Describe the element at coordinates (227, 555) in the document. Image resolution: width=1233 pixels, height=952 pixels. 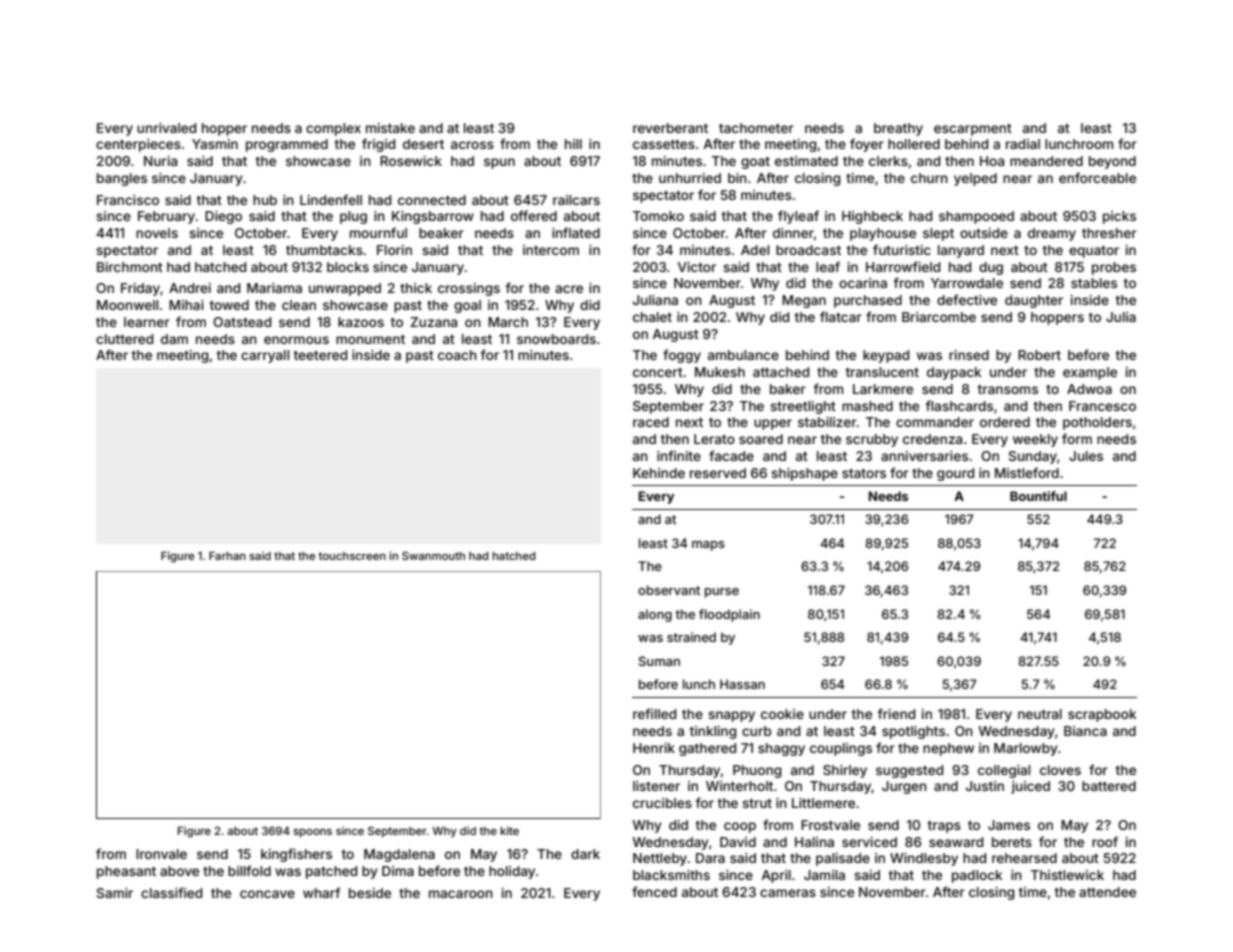
I see `Farhan` at that location.
